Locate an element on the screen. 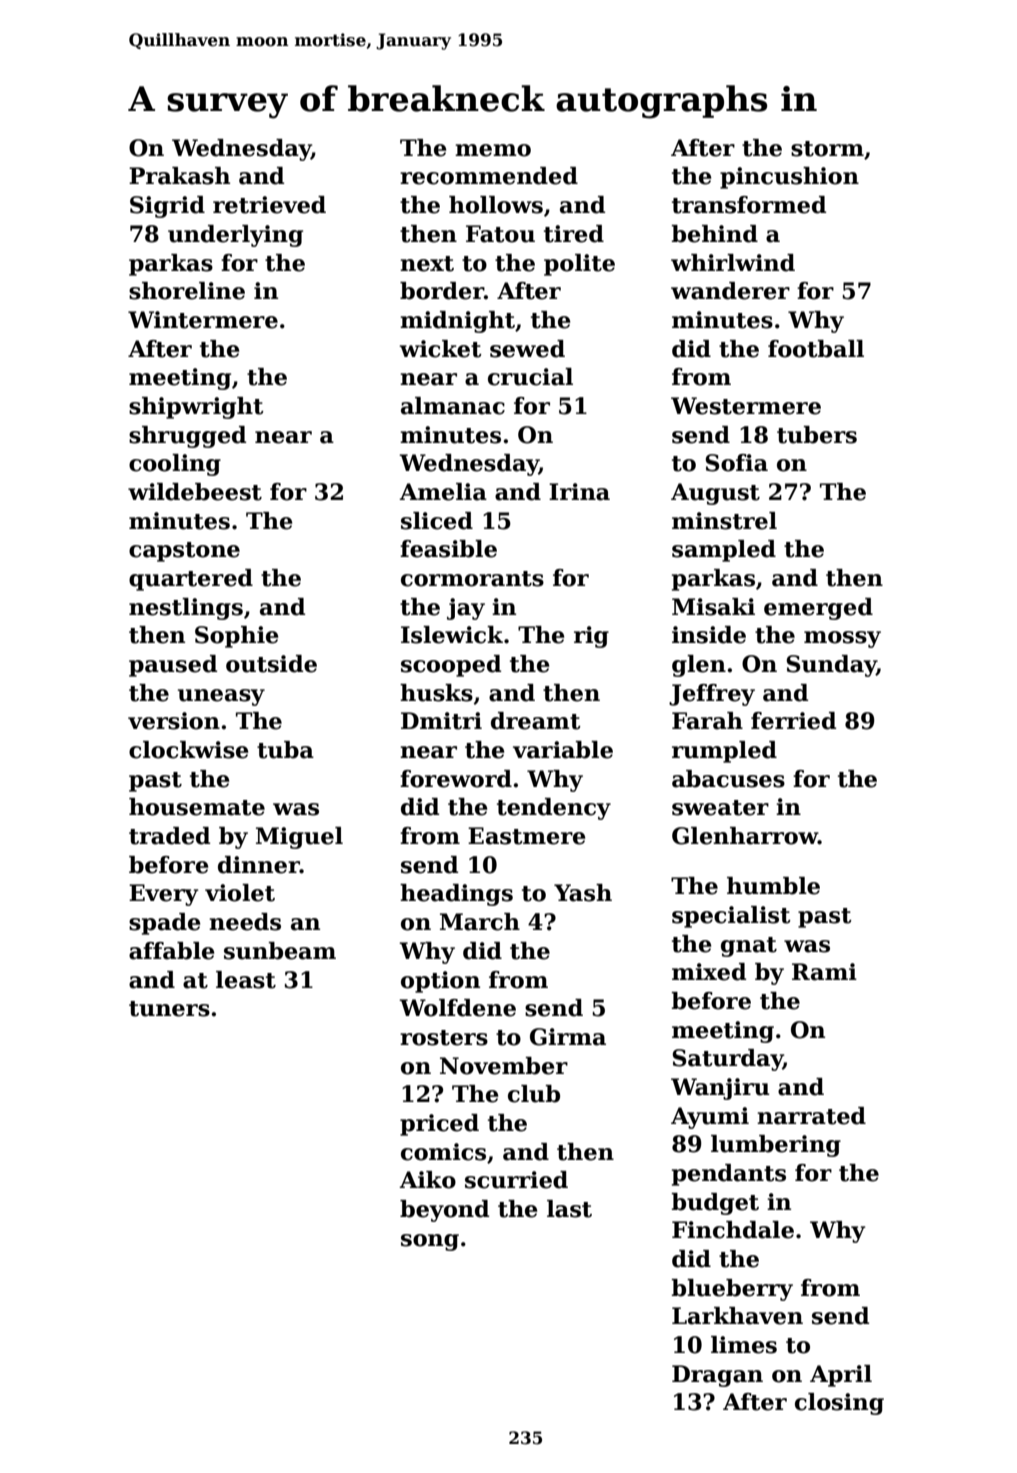  March is located at coordinates (480, 922).
